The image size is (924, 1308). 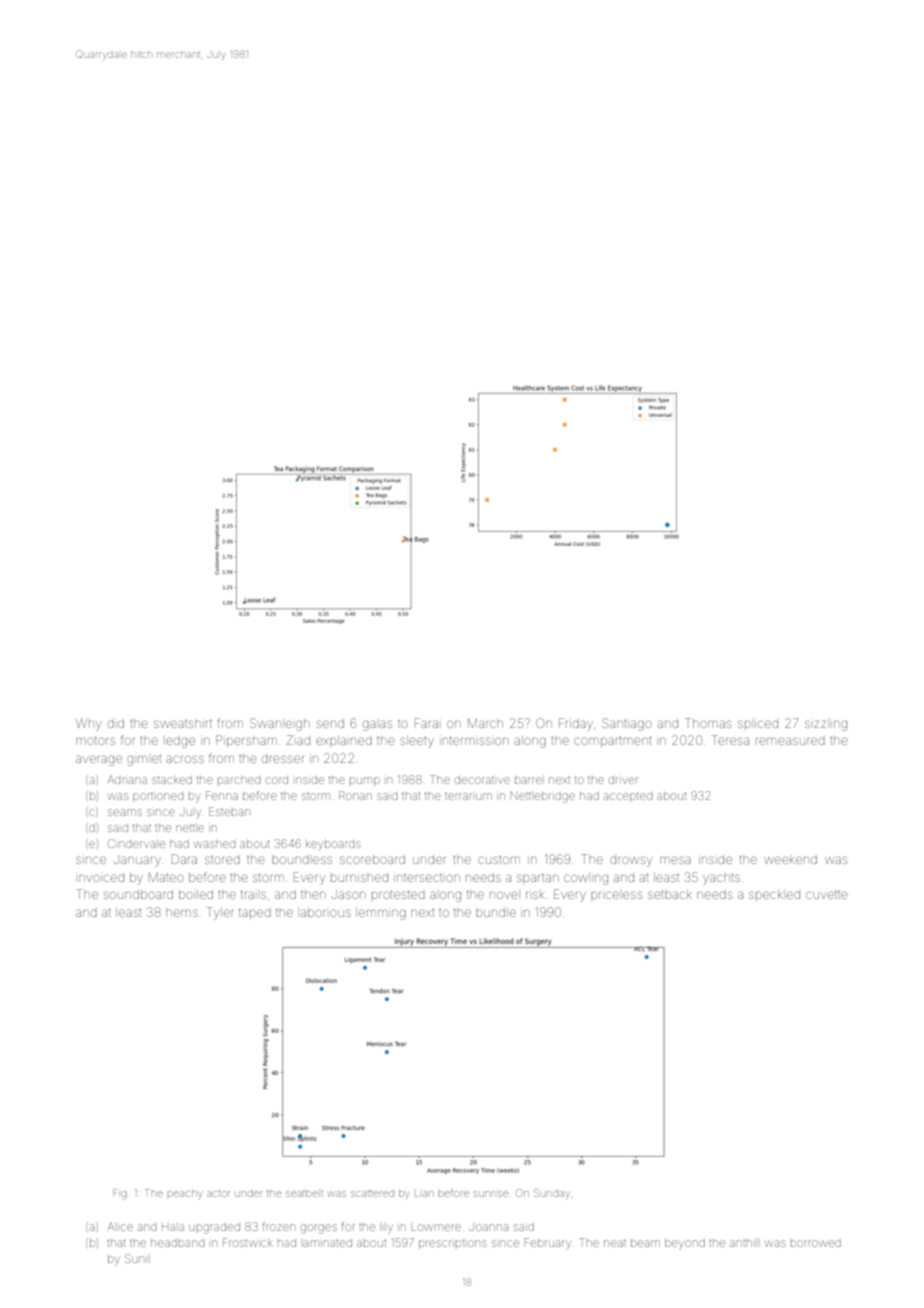 I want to click on laminated, so click(x=328, y=1243).
